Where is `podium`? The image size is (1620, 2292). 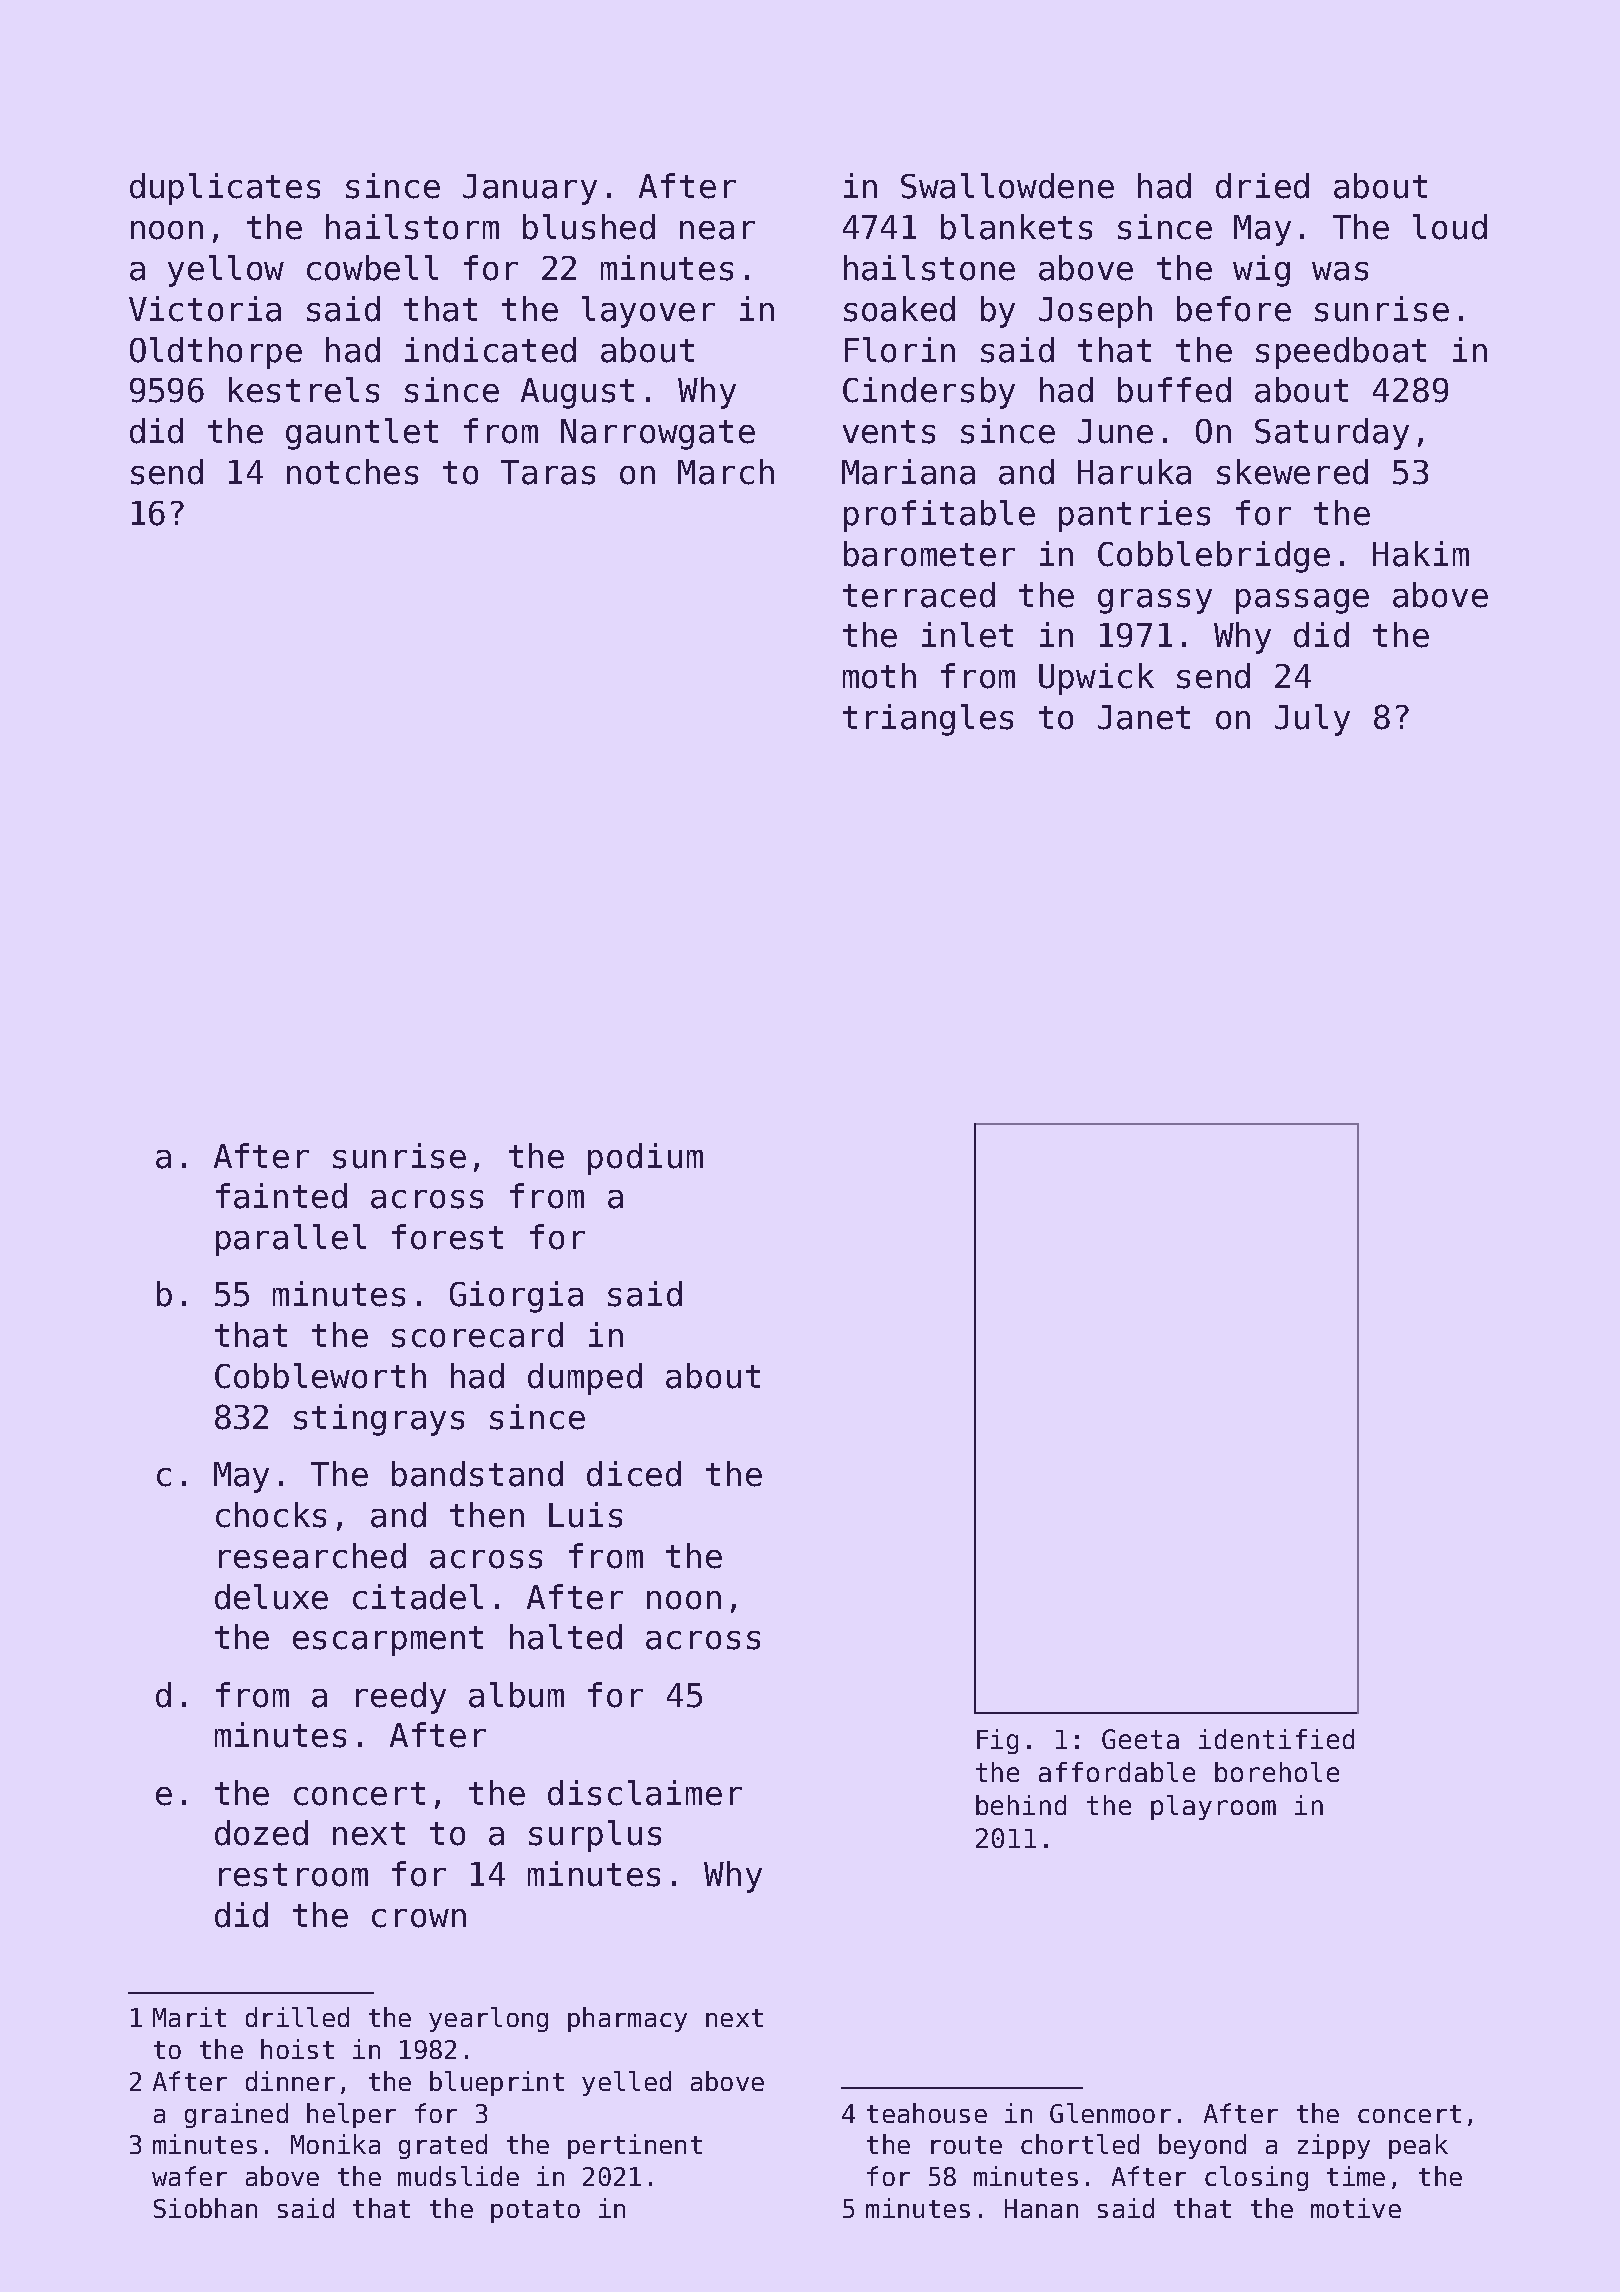 podium is located at coordinates (645, 1159).
